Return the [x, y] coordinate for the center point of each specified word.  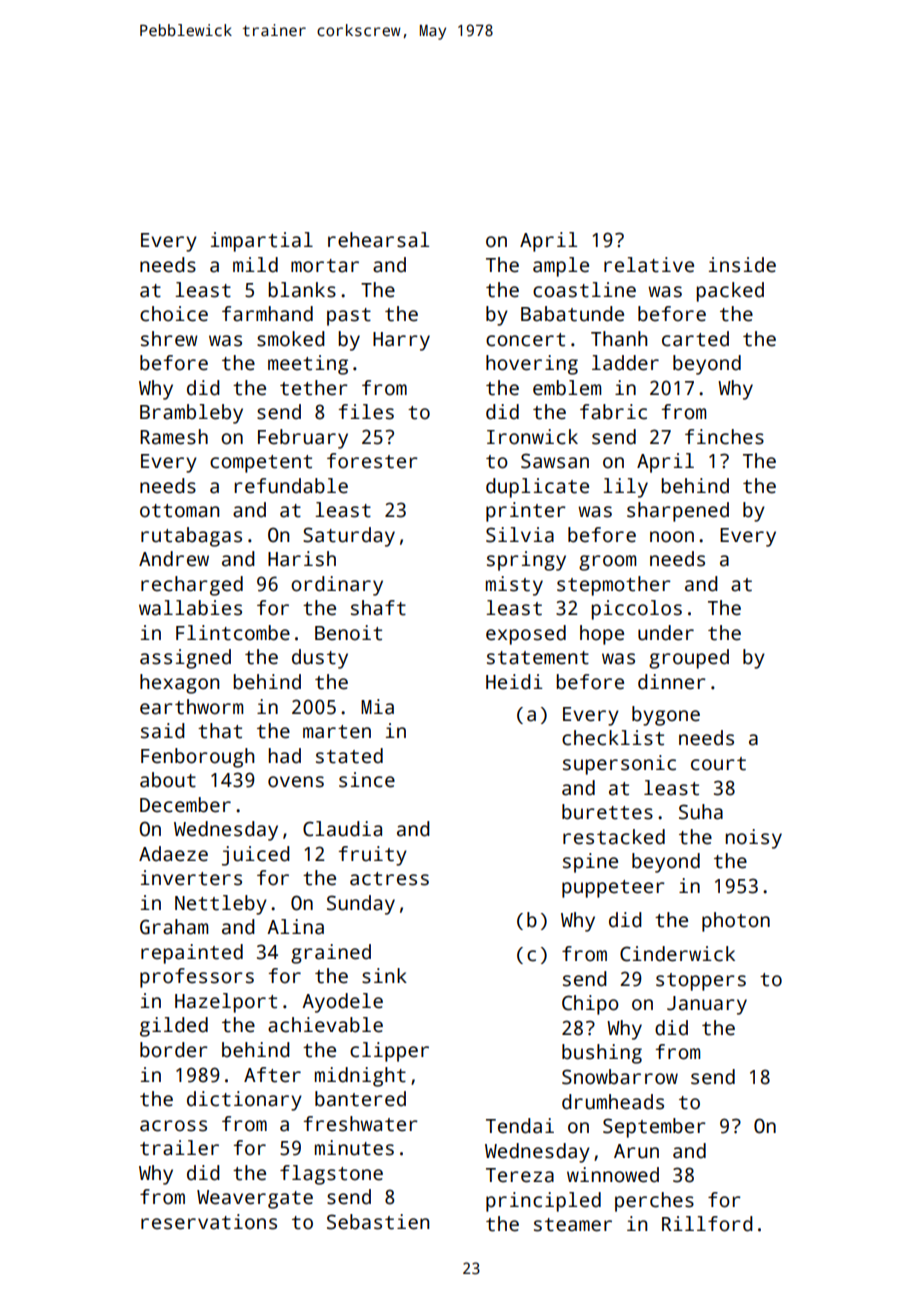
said [163, 731]
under [666, 633]
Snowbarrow [620, 1077]
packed [730, 292]
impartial [262, 242]
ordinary [337, 586]
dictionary [244, 1101]
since [367, 780]
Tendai [520, 1126]
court [718, 764]
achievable [325, 1025]
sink [384, 976]
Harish [302, 559]
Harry [401, 341]
